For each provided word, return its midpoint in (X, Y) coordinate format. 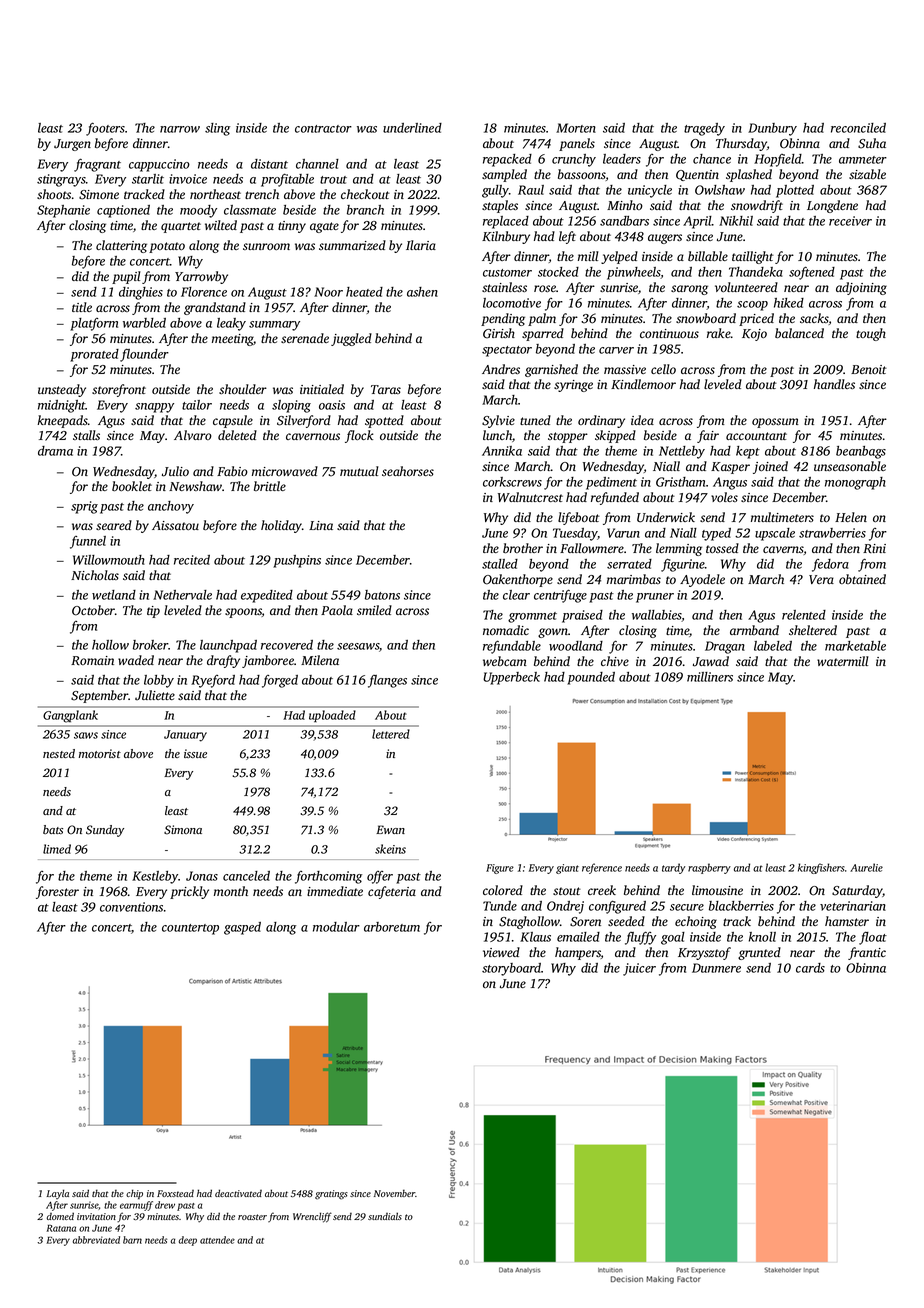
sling (217, 129)
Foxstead (175, 1193)
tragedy (704, 129)
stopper (568, 437)
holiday (281, 526)
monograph (855, 483)
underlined (412, 128)
